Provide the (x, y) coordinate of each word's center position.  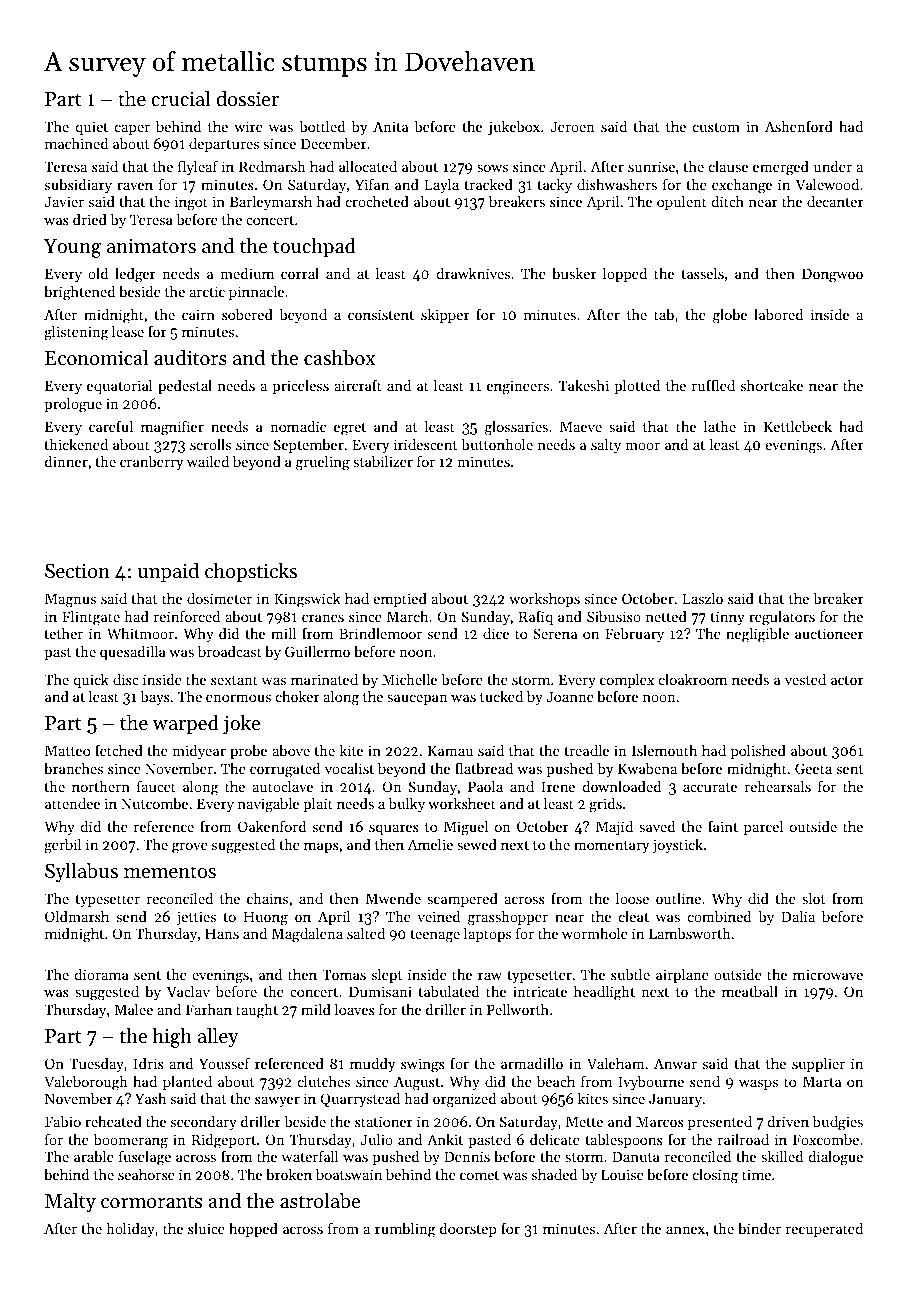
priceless (300, 387)
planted (187, 1083)
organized (464, 1100)
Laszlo (703, 598)
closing (715, 1176)
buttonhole (497, 444)
